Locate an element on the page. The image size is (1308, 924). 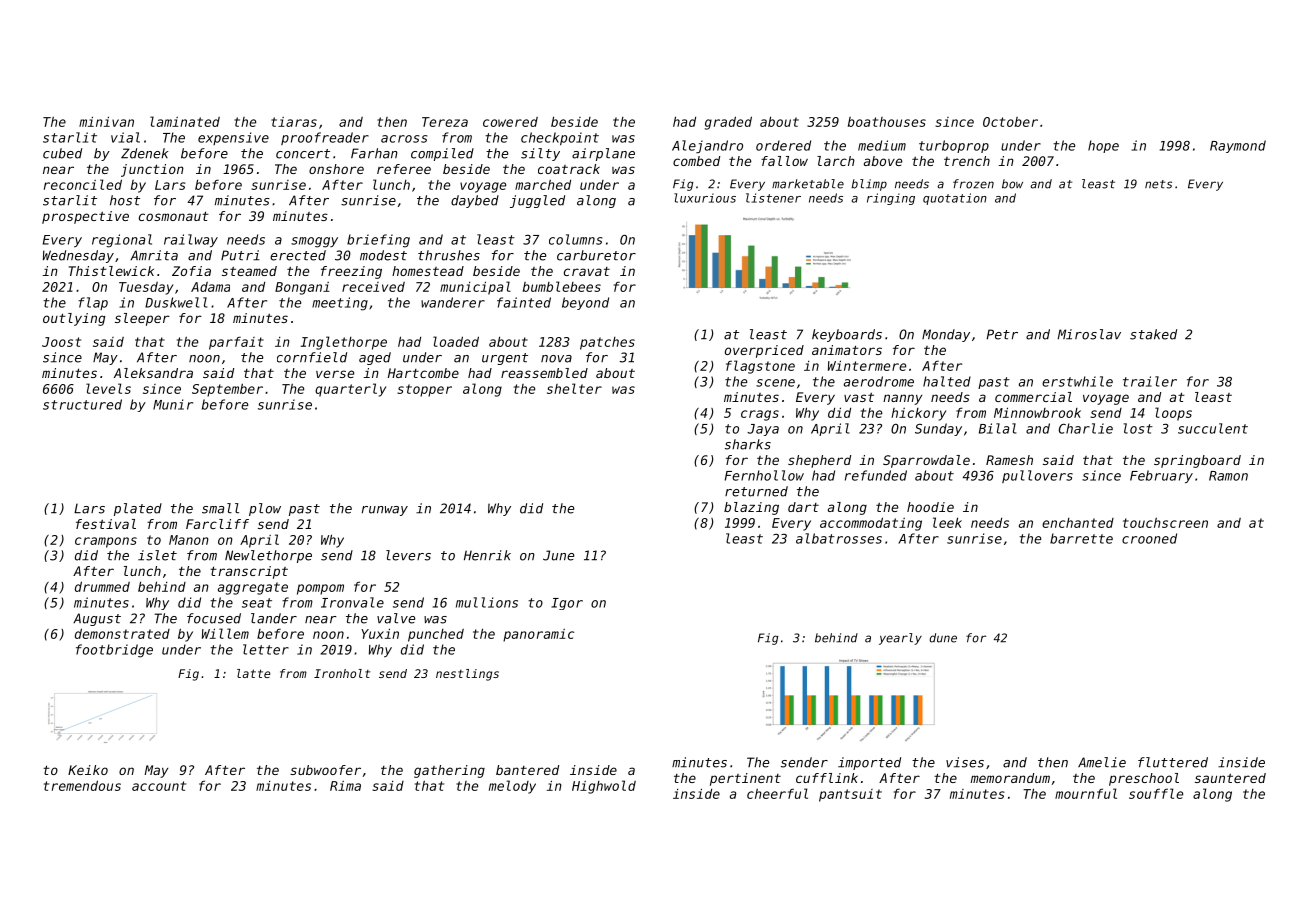
tremendous is located at coordinates (82, 785).
